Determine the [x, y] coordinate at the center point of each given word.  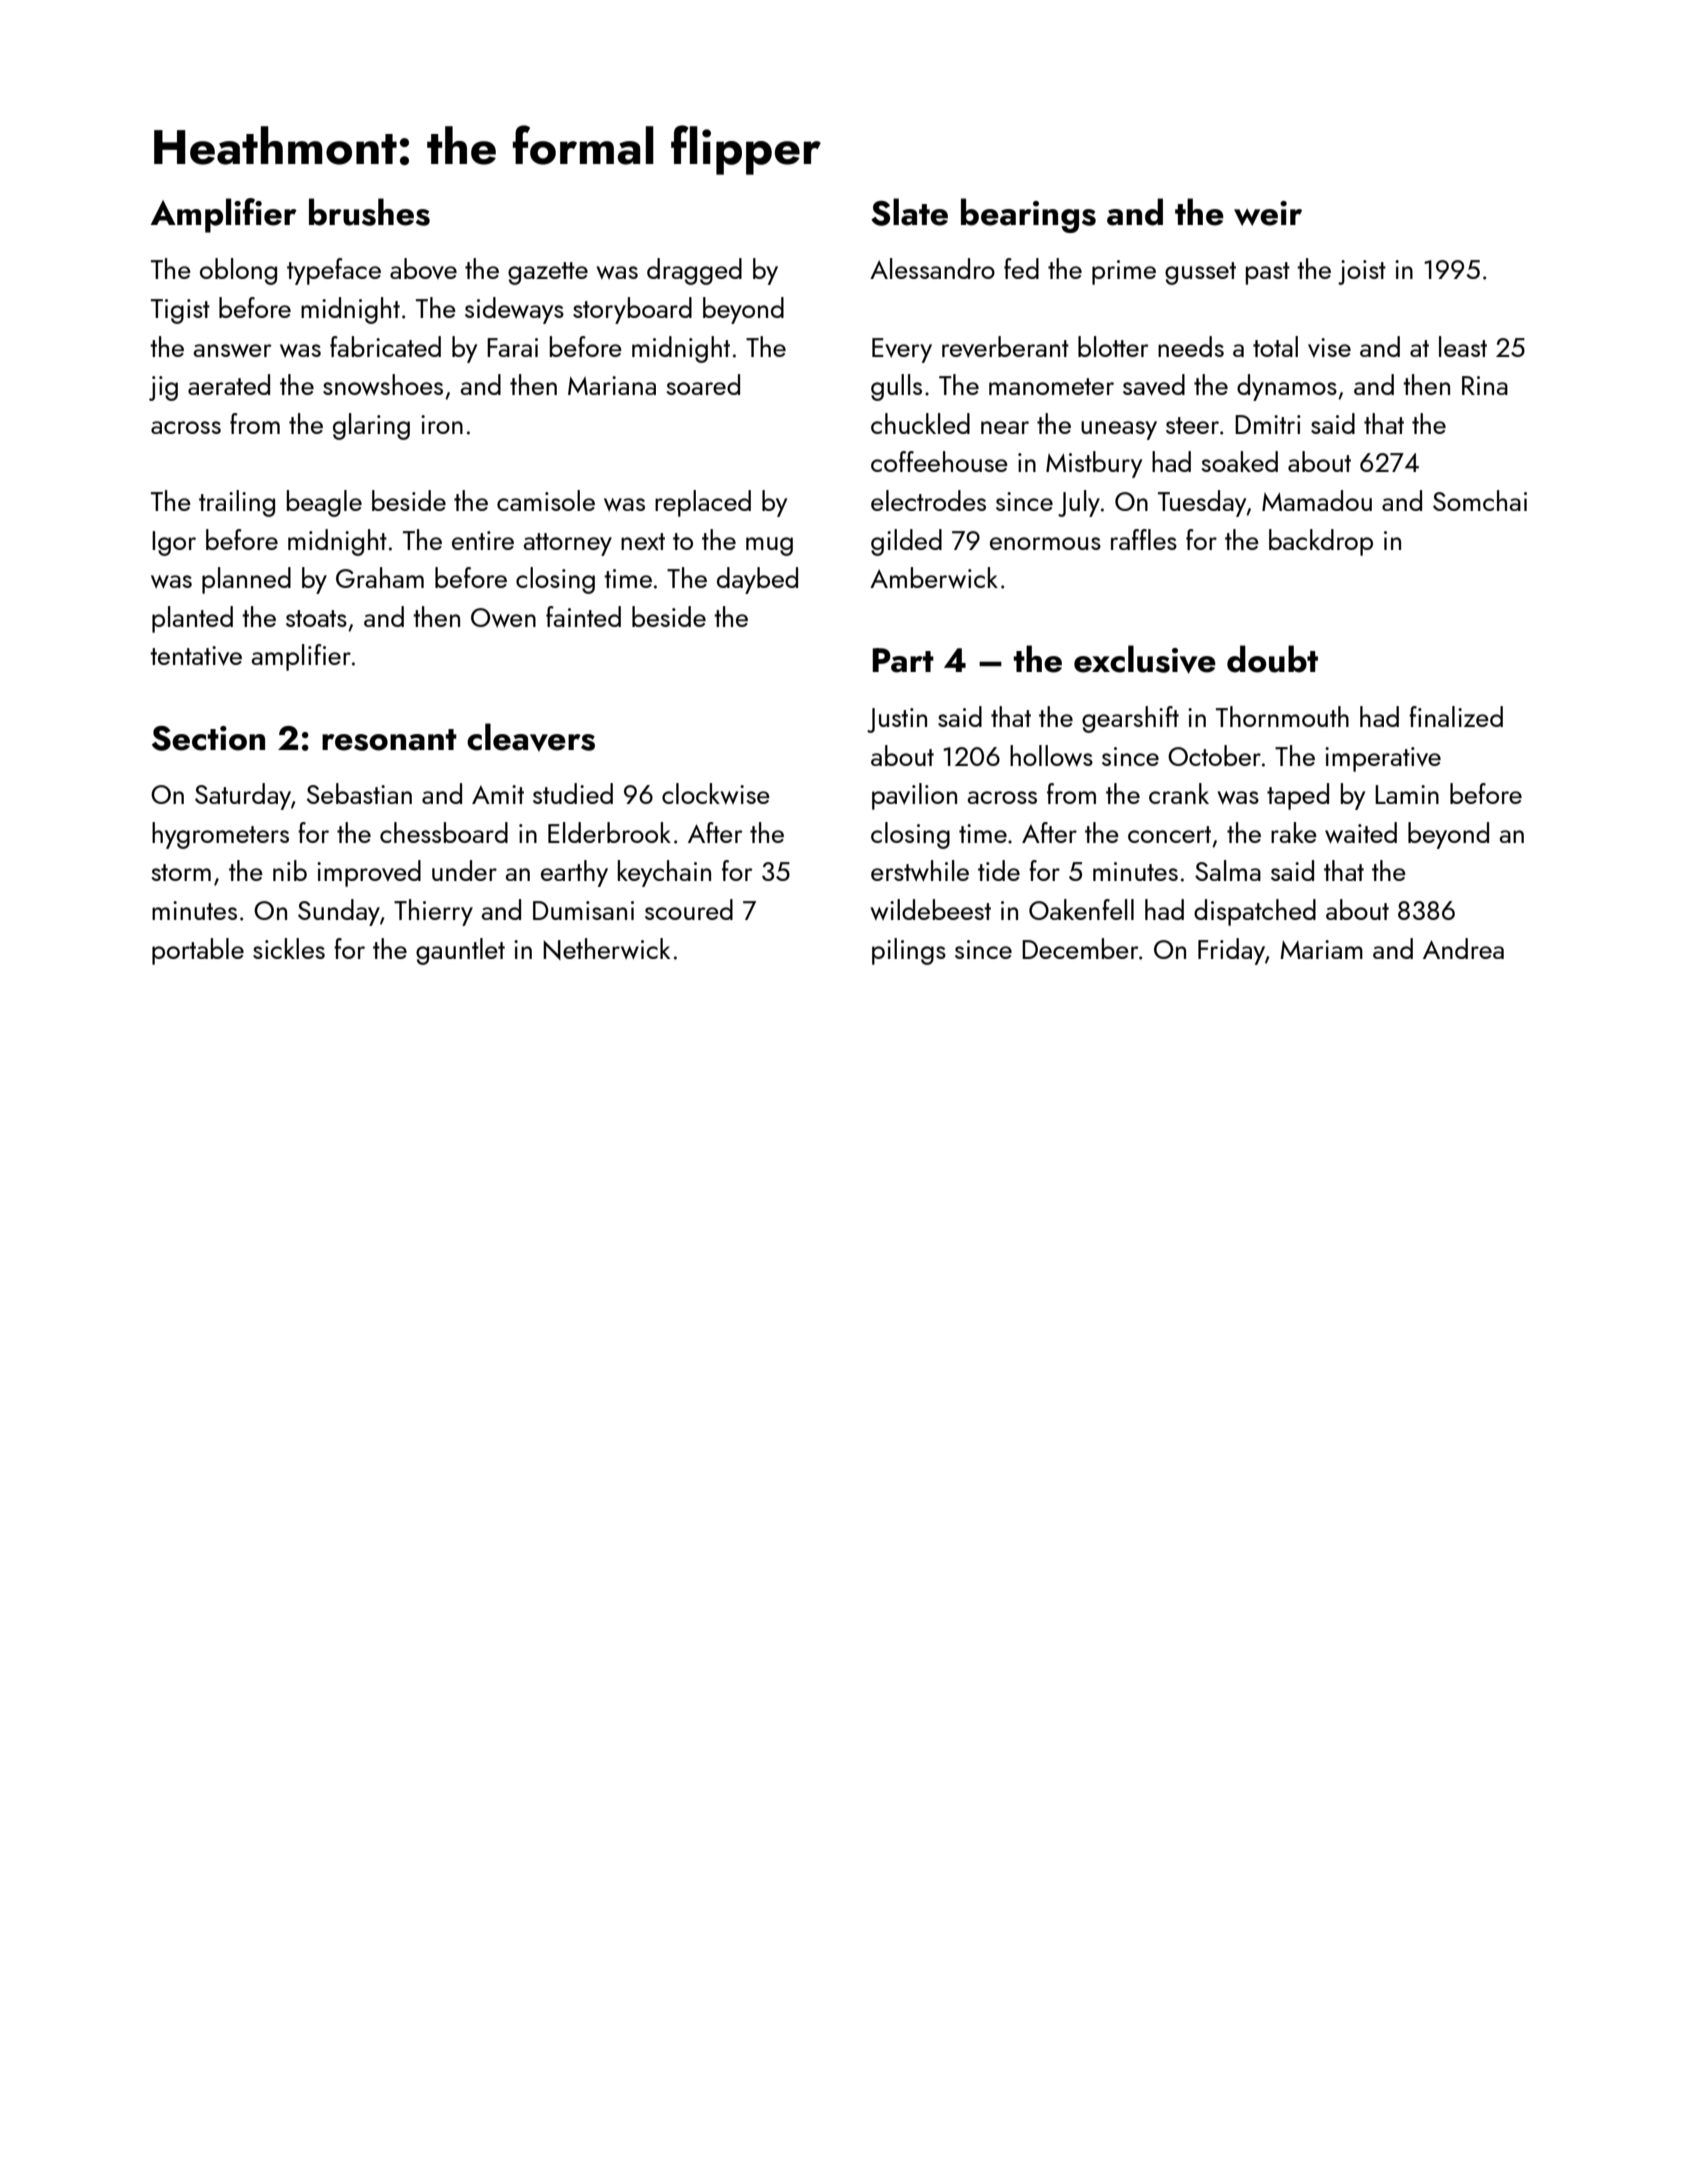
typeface [334, 271]
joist [1362, 272]
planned [246, 580]
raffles [1144, 539]
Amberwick [934, 578]
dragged [694, 271]
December [1080, 948]
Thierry [433, 912]
